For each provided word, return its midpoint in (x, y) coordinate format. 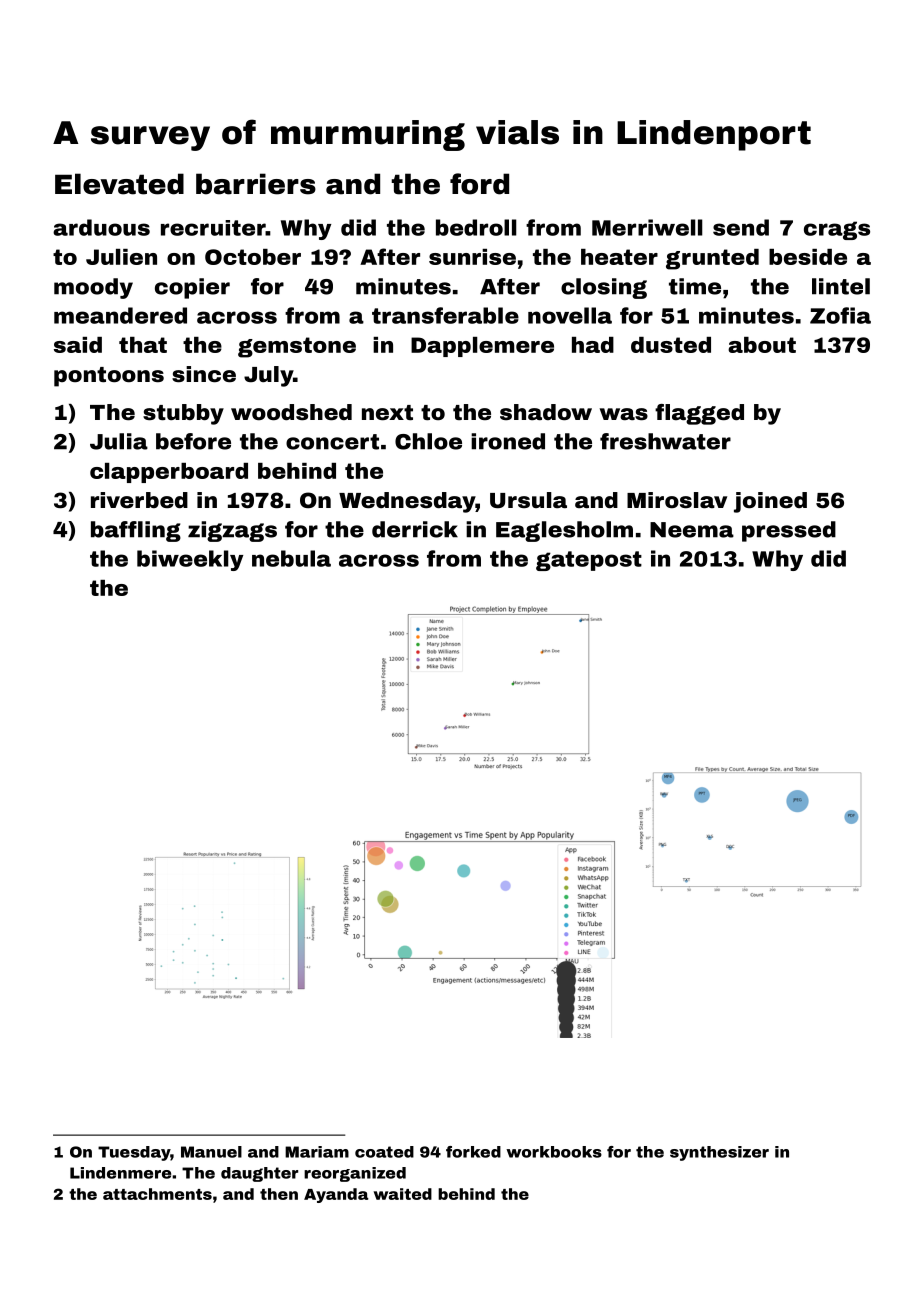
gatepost (589, 561)
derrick (415, 529)
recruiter (213, 228)
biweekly (190, 560)
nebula (291, 558)
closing (604, 288)
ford (479, 184)
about (762, 345)
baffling (136, 531)
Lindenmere (120, 1173)
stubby (183, 414)
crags (837, 230)
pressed (789, 531)
